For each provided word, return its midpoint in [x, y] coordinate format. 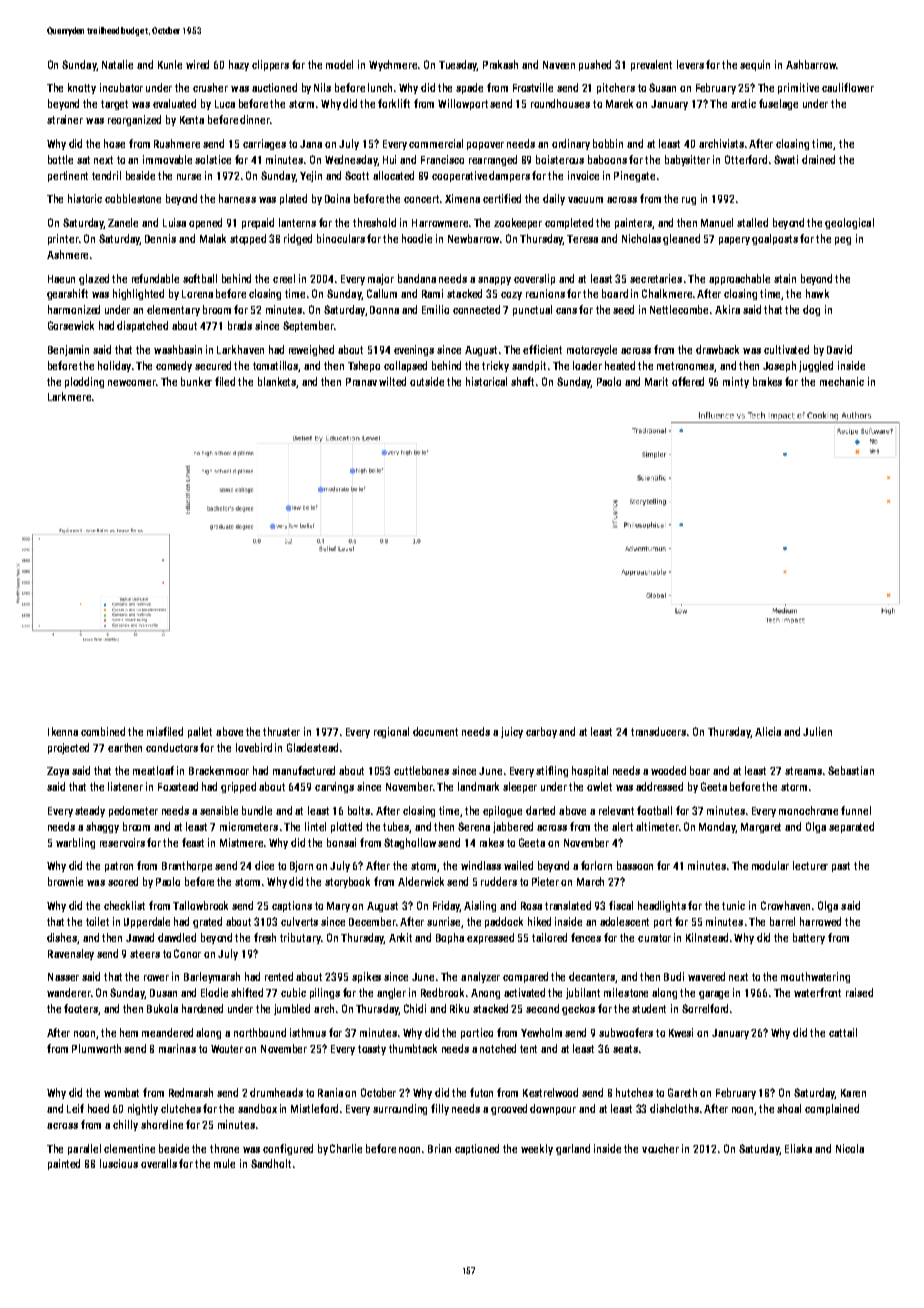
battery [809, 938]
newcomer [132, 383]
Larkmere [69, 396]
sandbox [257, 1108]
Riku [459, 1008]
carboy [541, 732]
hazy [239, 65]
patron [119, 867]
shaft [522, 381]
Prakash [500, 64]
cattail [843, 1032]
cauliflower [848, 87]
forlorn [596, 865]
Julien [817, 731]
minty [736, 382]
